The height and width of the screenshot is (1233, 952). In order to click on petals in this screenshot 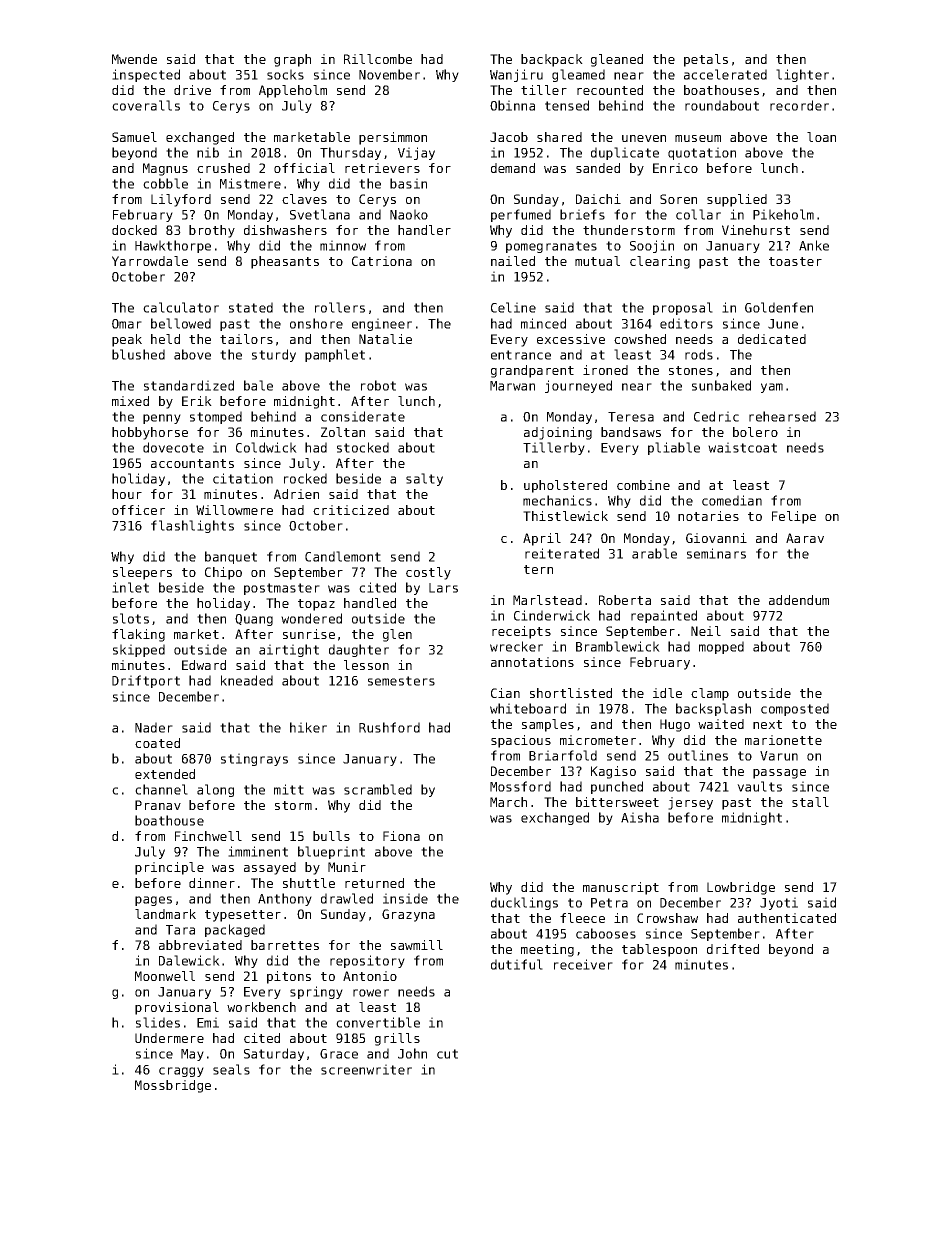, I will do `click(706, 60)`.
